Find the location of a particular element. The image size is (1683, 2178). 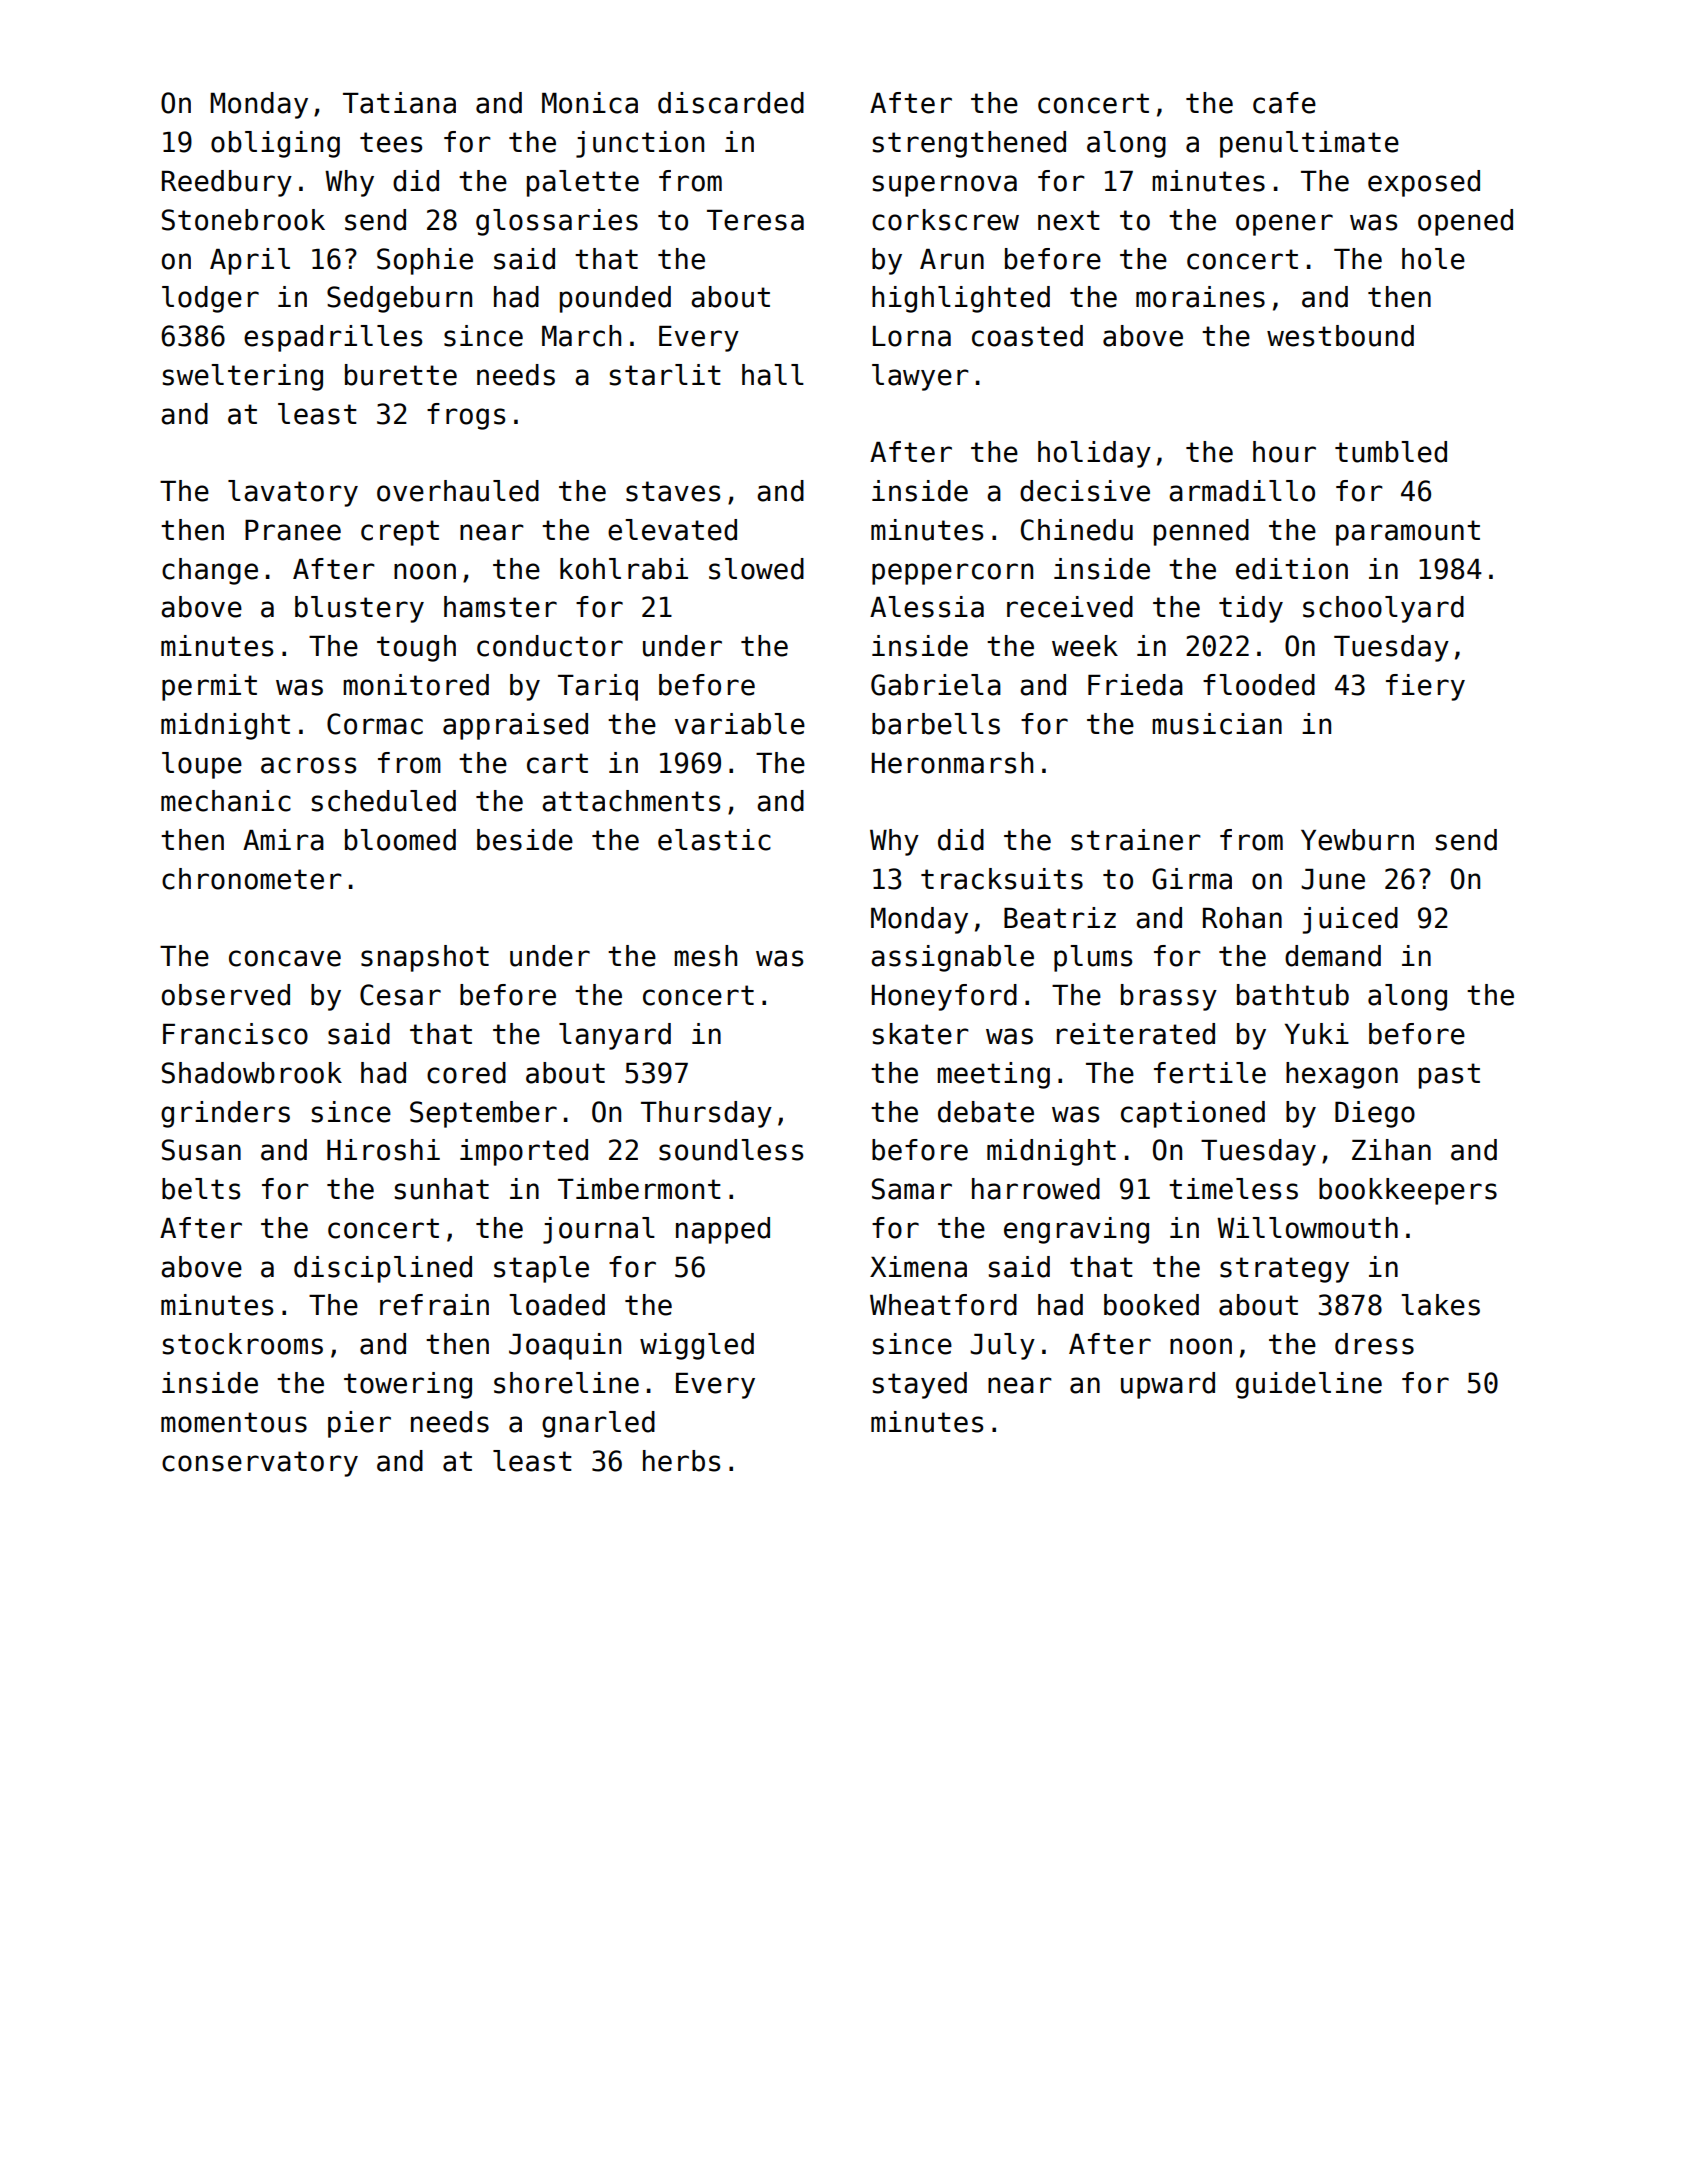

Teresa is located at coordinates (755, 220).
